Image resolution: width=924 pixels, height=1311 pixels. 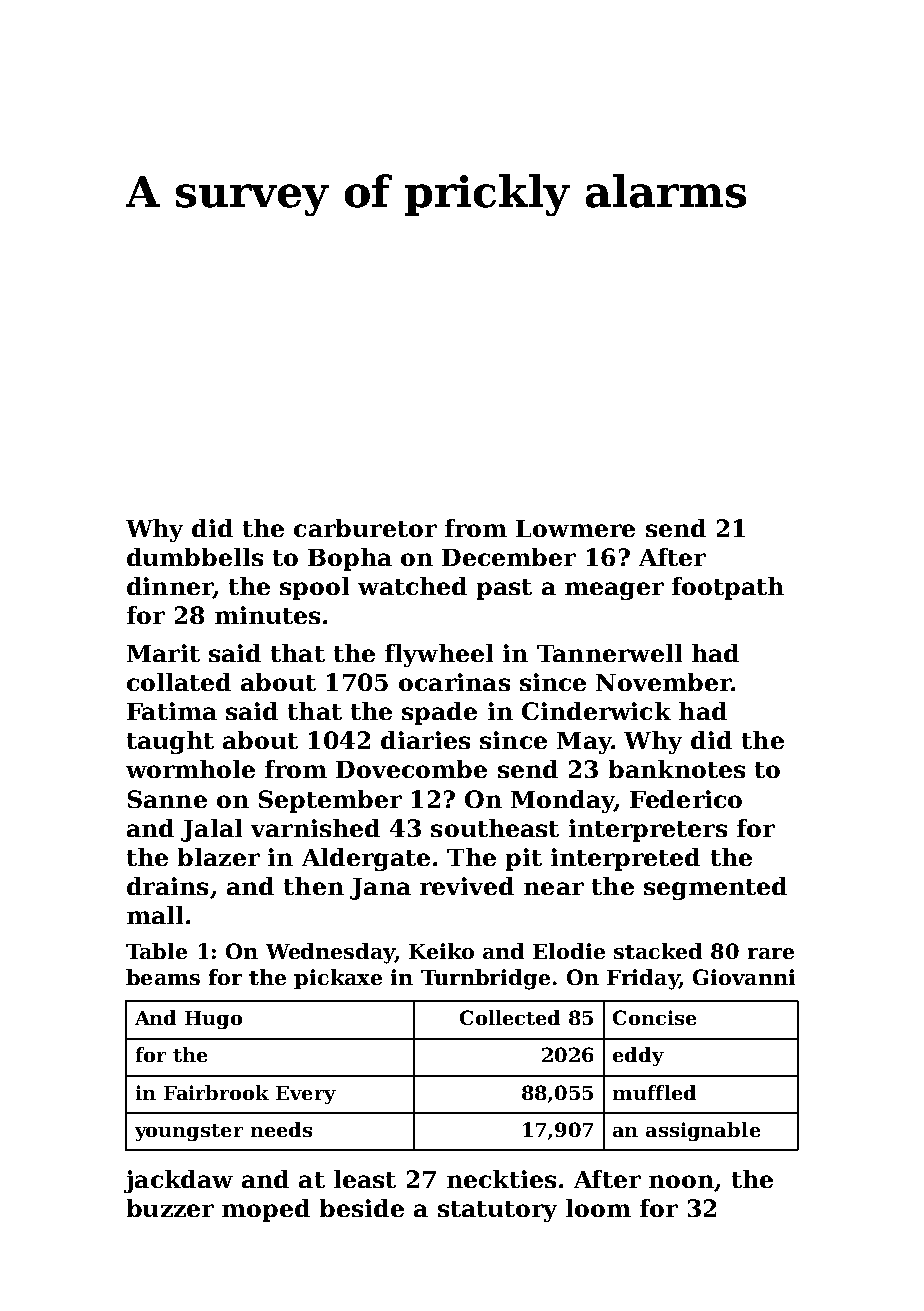 What do you see at coordinates (281, 1129) in the screenshot?
I see `needs` at bounding box center [281, 1129].
